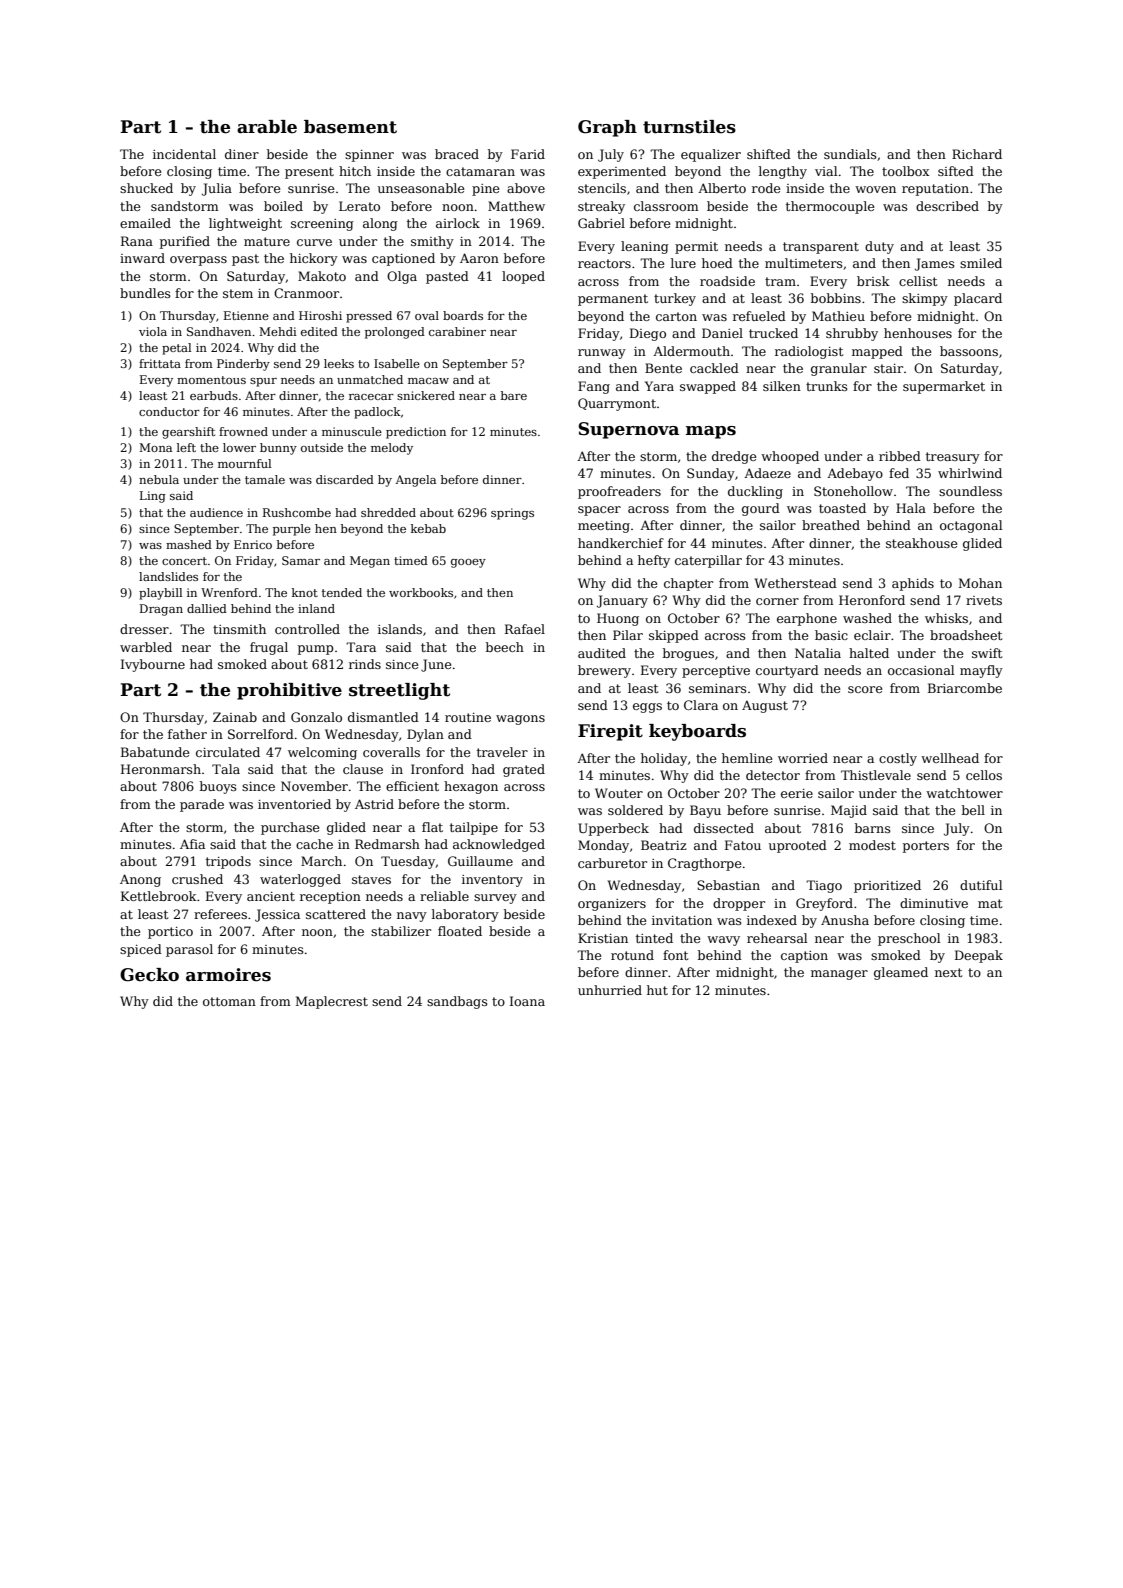 This page has height=1588, width=1123. I want to click on sandbags, so click(457, 1002).
